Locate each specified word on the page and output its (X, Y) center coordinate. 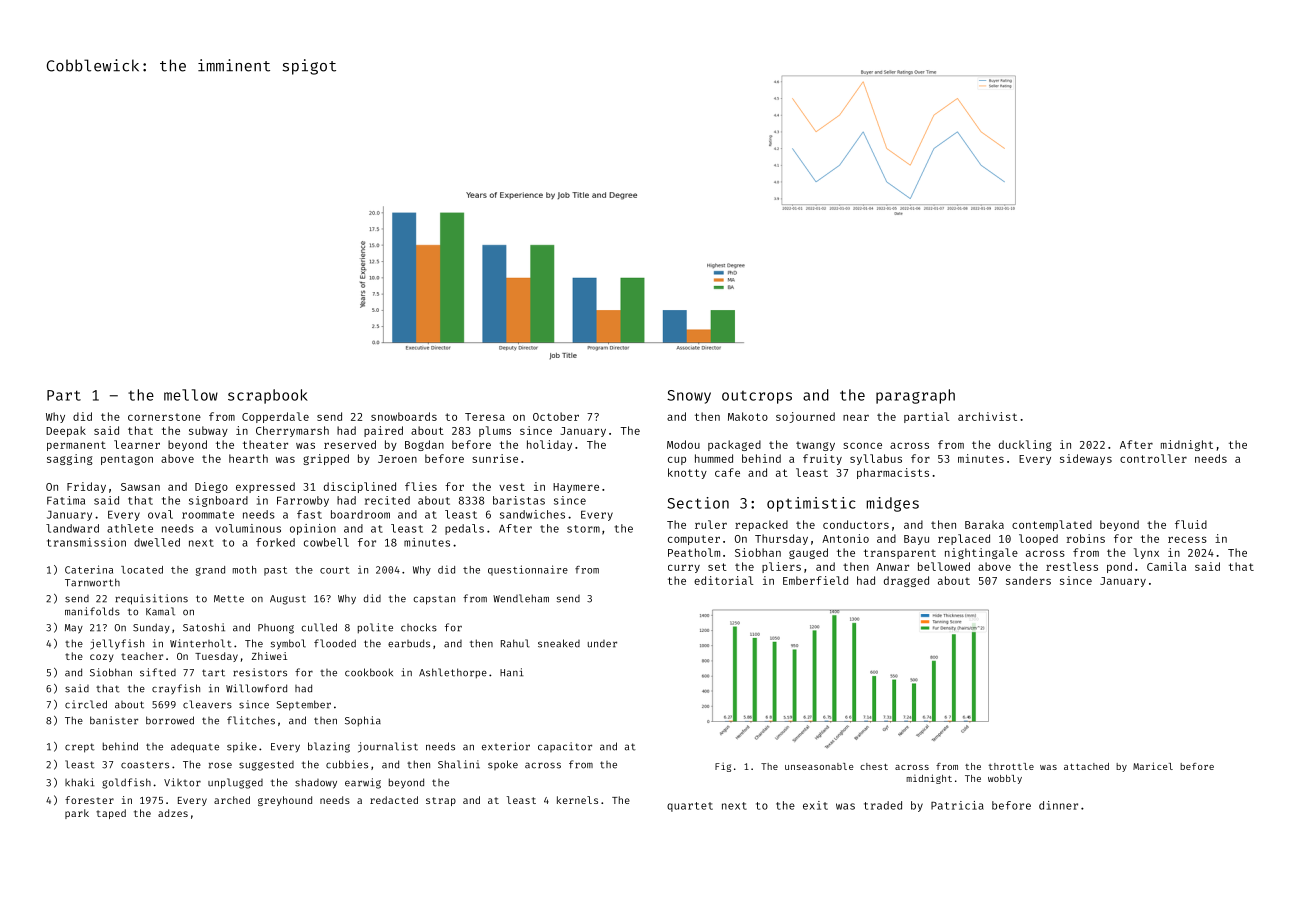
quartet (690, 807)
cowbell (326, 542)
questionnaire (528, 570)
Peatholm (694, 552)
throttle (1011, 766)
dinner (1058, 805)
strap (441, 801)
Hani (512, 672)
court (334, 570)
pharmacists (893, 473)
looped (1038, 539)
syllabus (876, 459)
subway (208, 431)
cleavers (207, 704)
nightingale (981, 553)
